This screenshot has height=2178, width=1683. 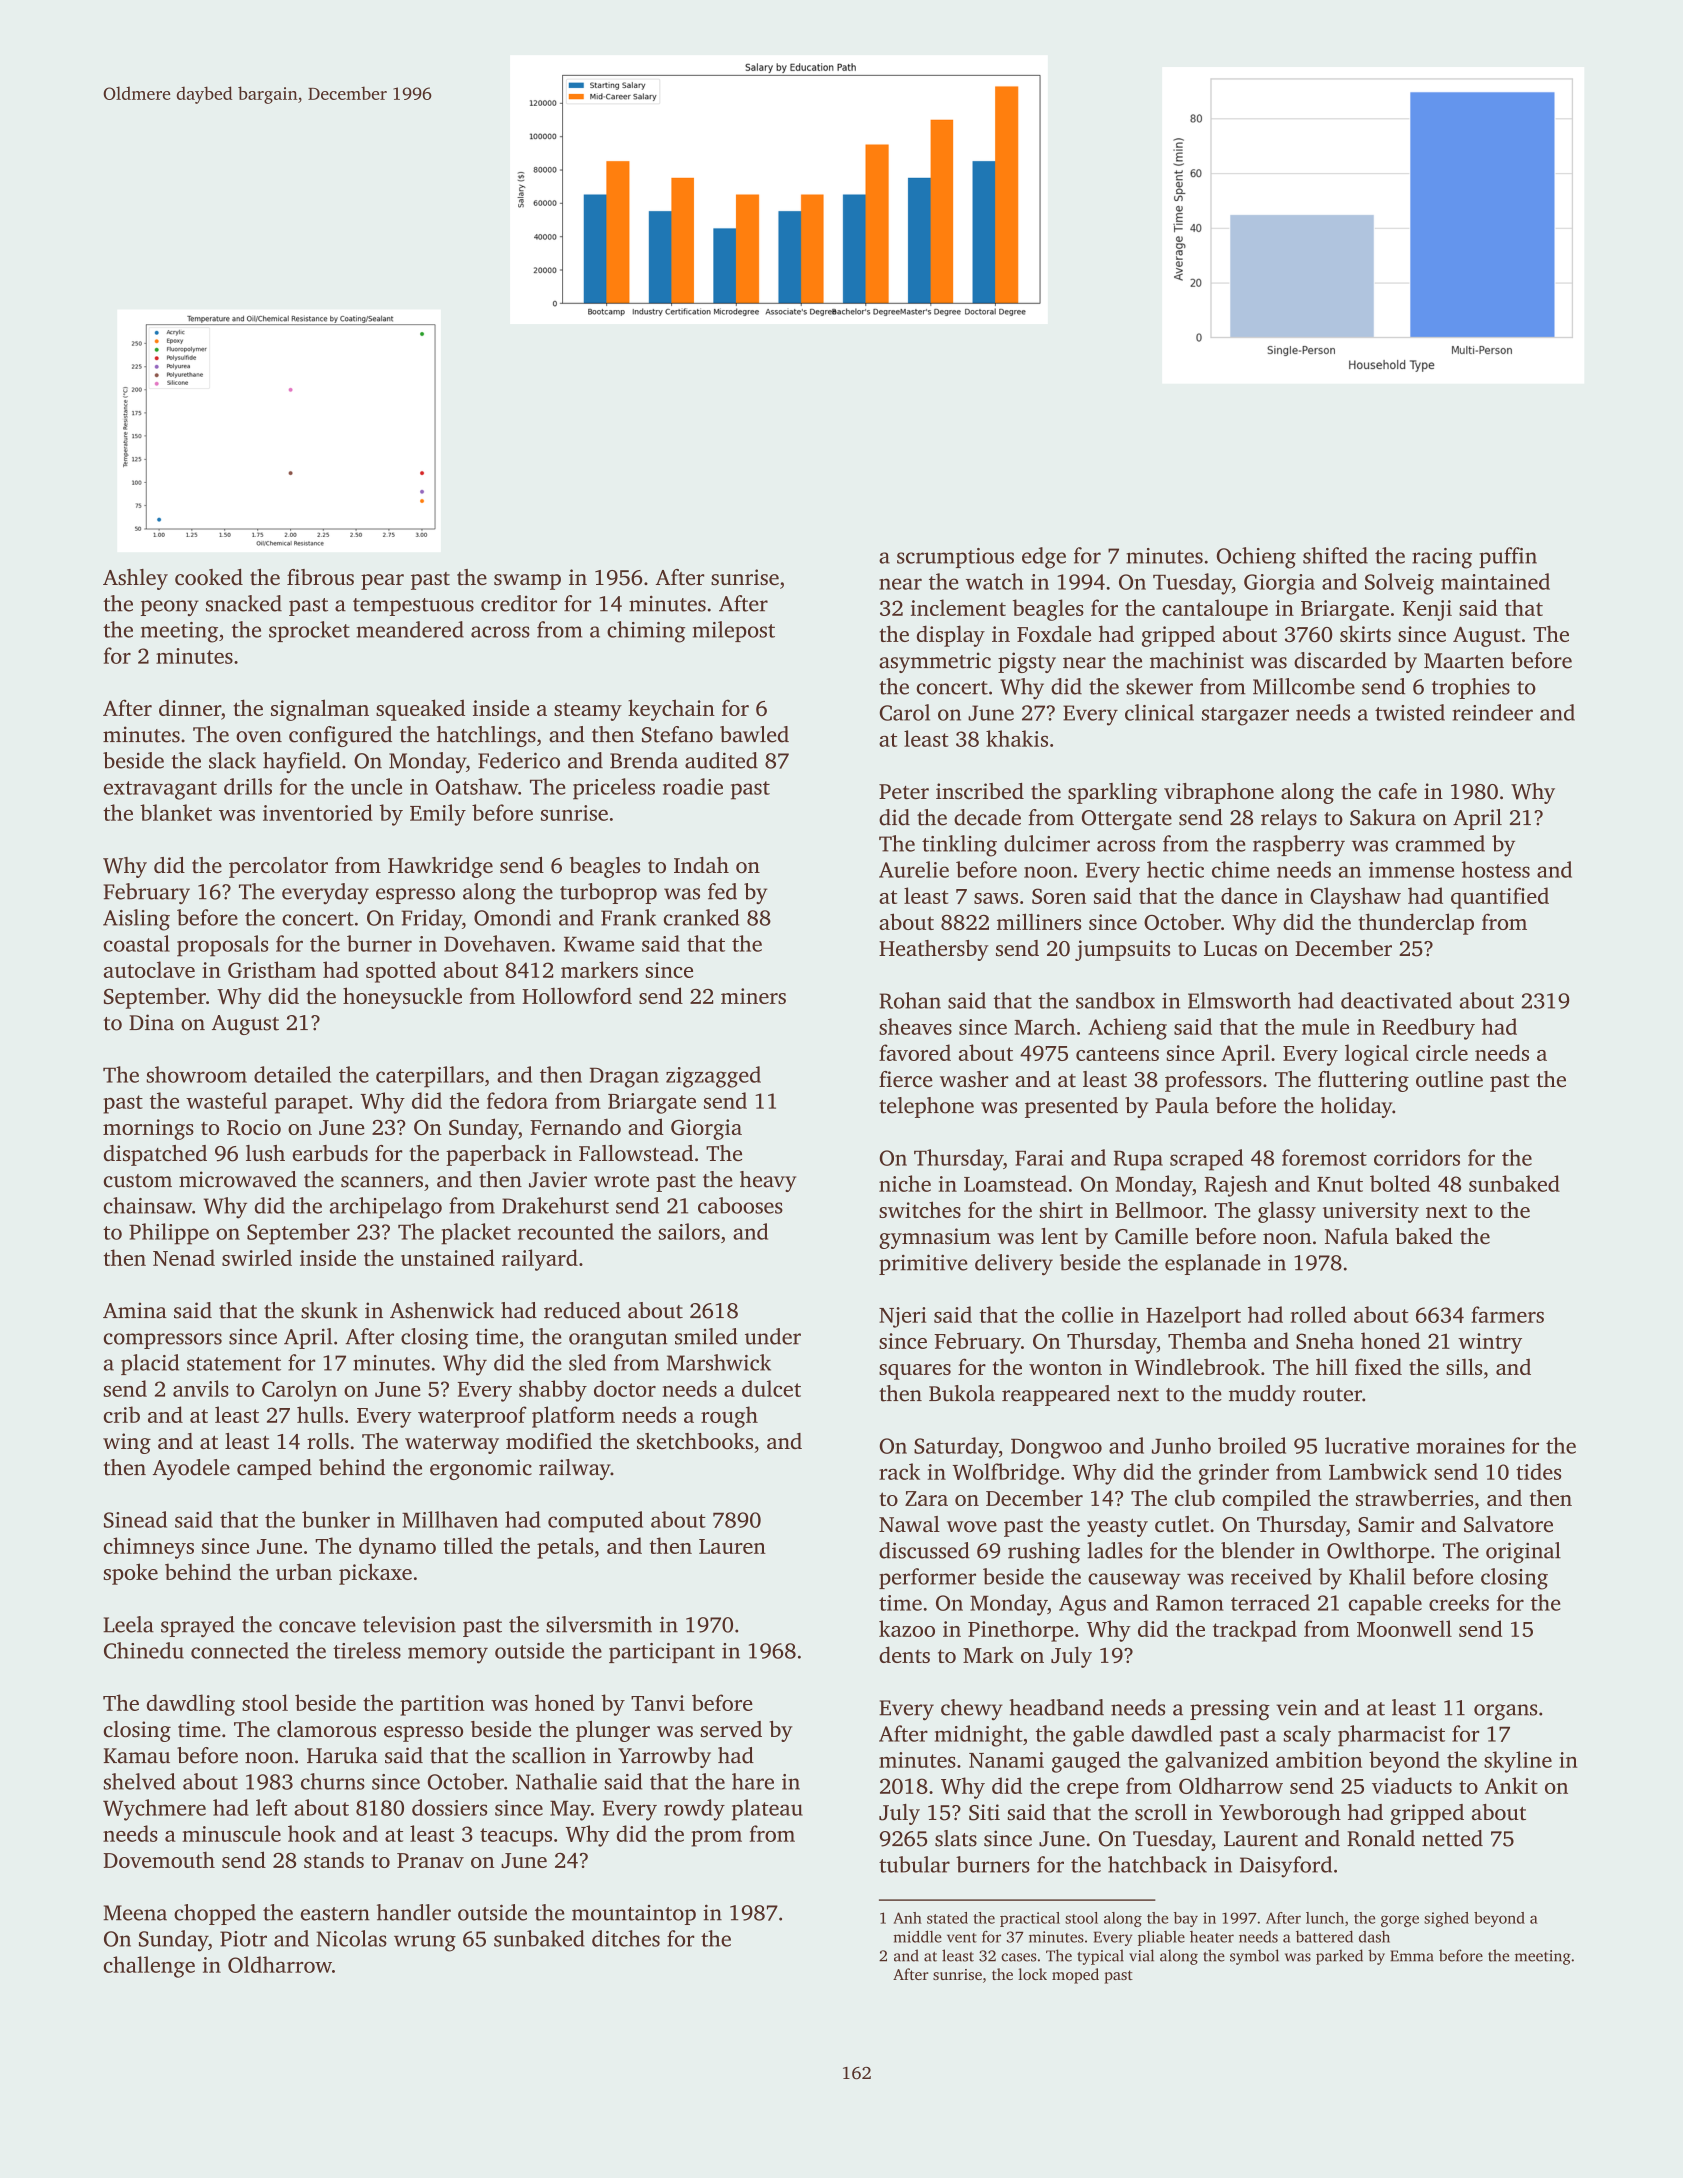 I want to click on dawdled, so click(x=1172, y=1733).
